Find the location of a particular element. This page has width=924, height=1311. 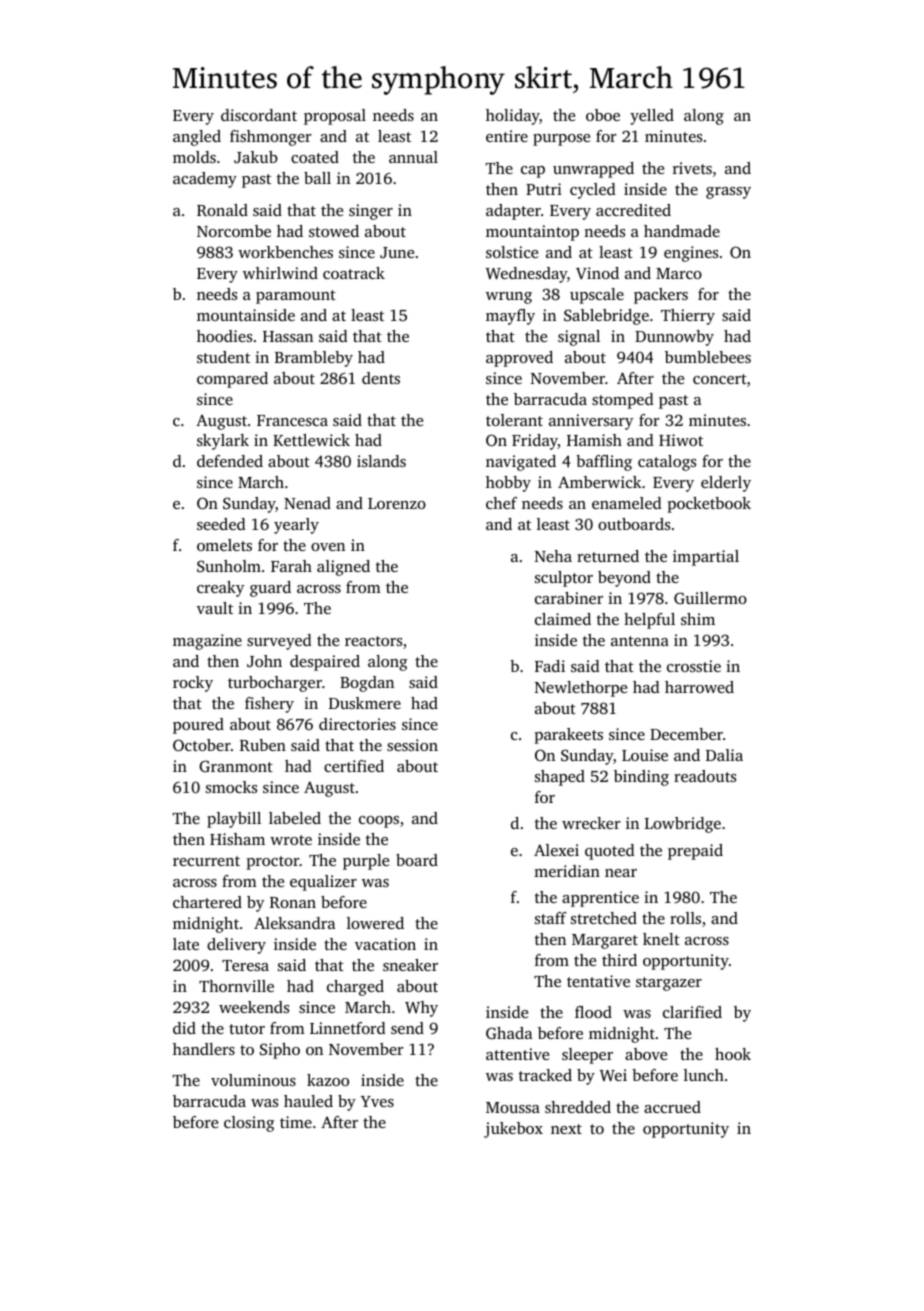

discordant is located at coordinates (259, 115).
